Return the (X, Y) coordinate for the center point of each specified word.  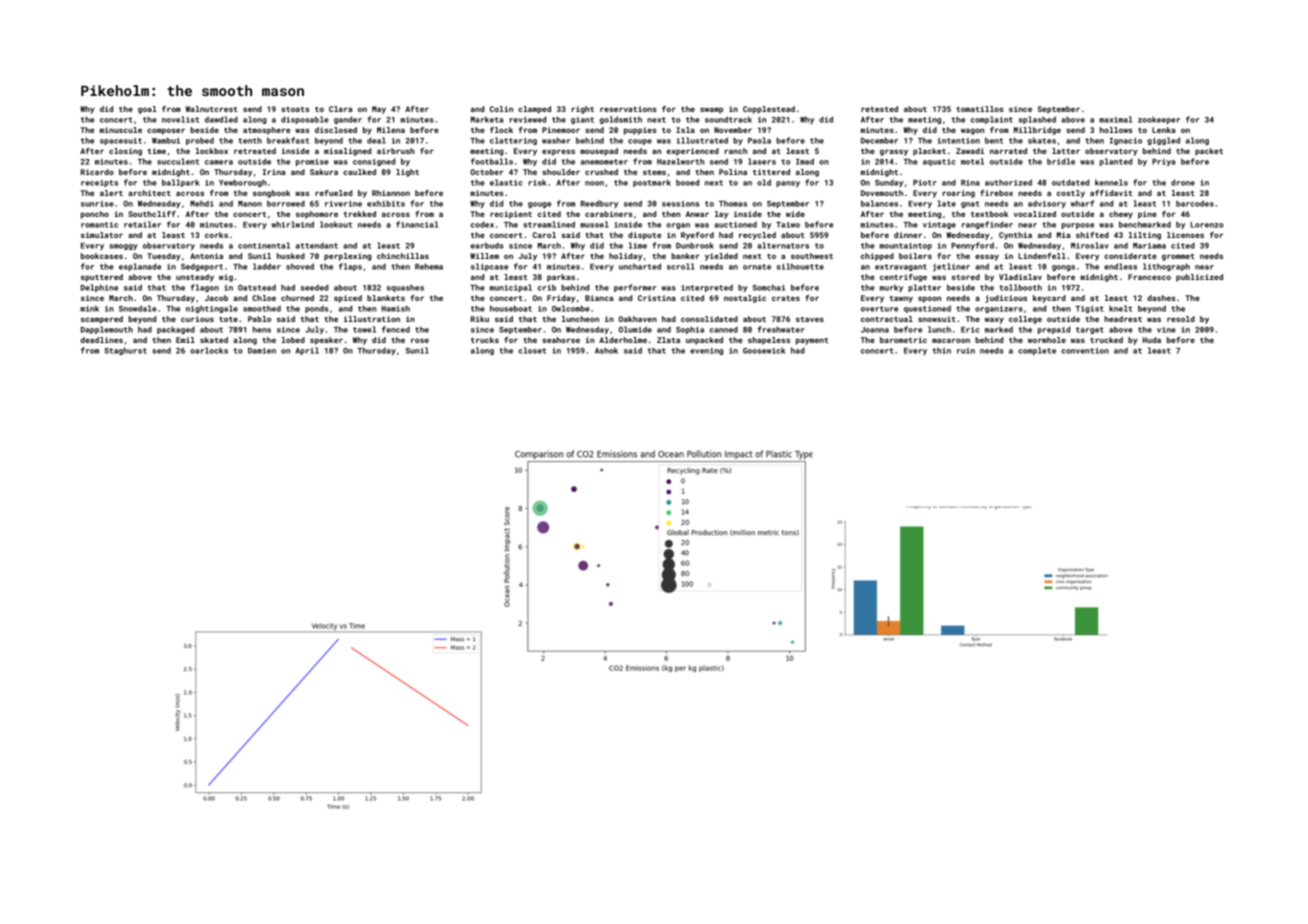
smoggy (123, 247)
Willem (484, 256)
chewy (1121, 215)
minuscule (121, 130)
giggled (1163, 141)
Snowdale (138, 308)
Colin (501, 109)
